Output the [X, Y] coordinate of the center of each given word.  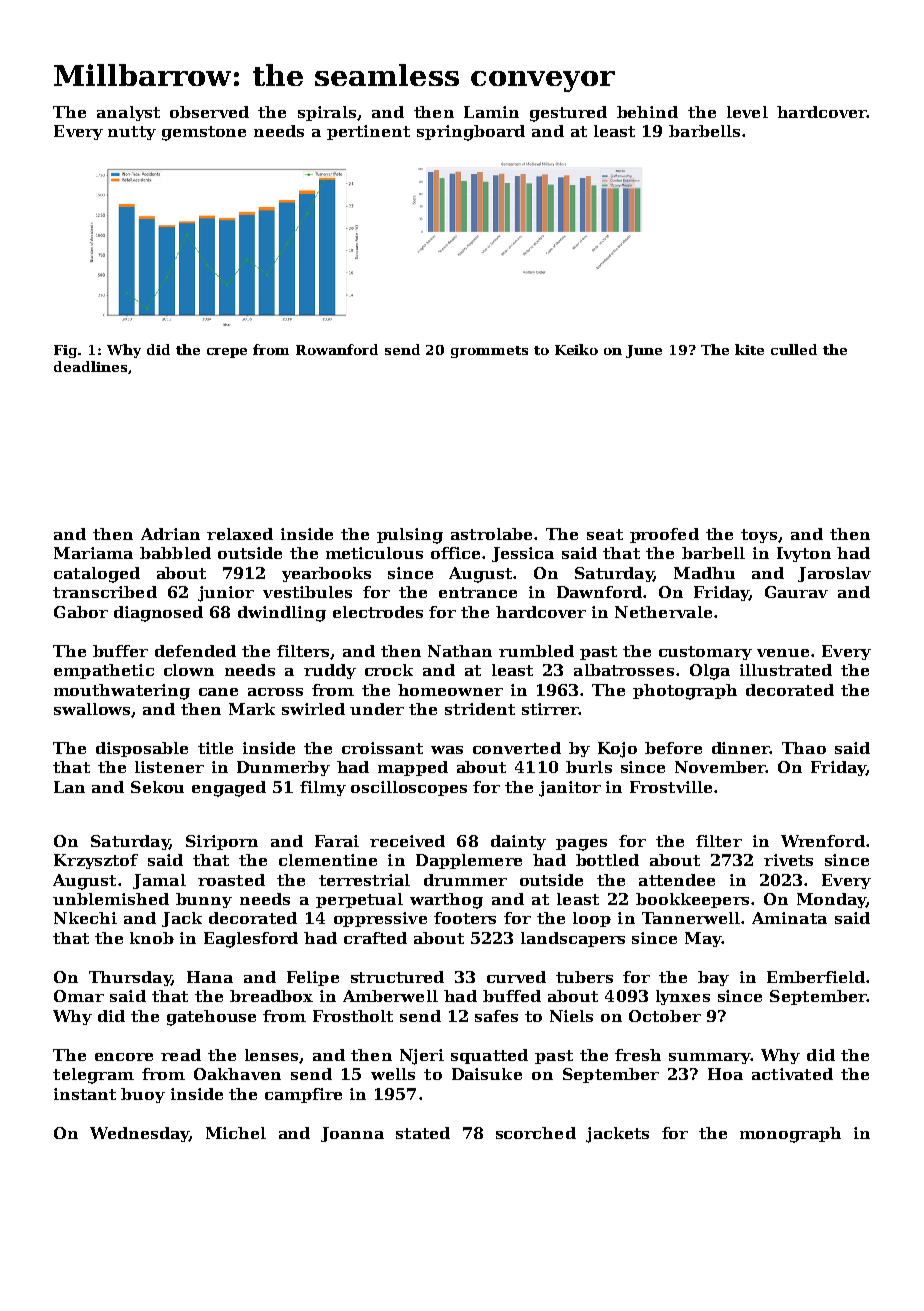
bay [713, 978]
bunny [204, 900]
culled [794, 349]
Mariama [93, 553]
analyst [128, 113]
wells [393, 1074]
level [747, 112]
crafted [375, 938]
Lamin [491, 112]
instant [85, 1094]
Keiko [576, 349]
